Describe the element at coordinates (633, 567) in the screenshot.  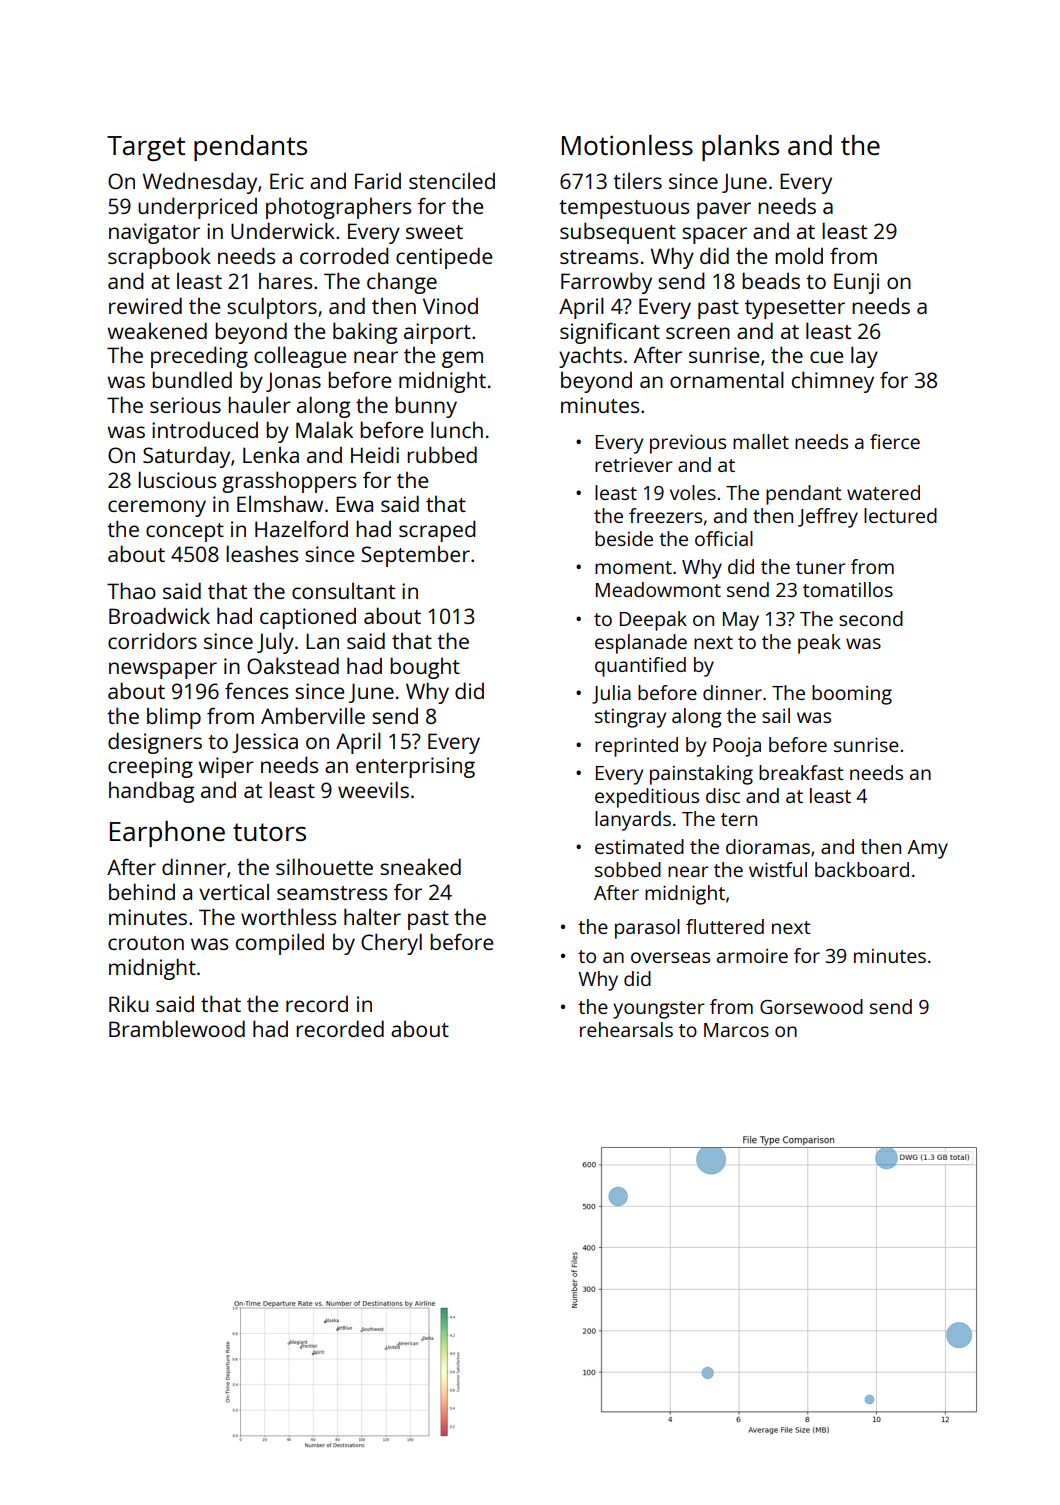
I see `moment` at that location.
